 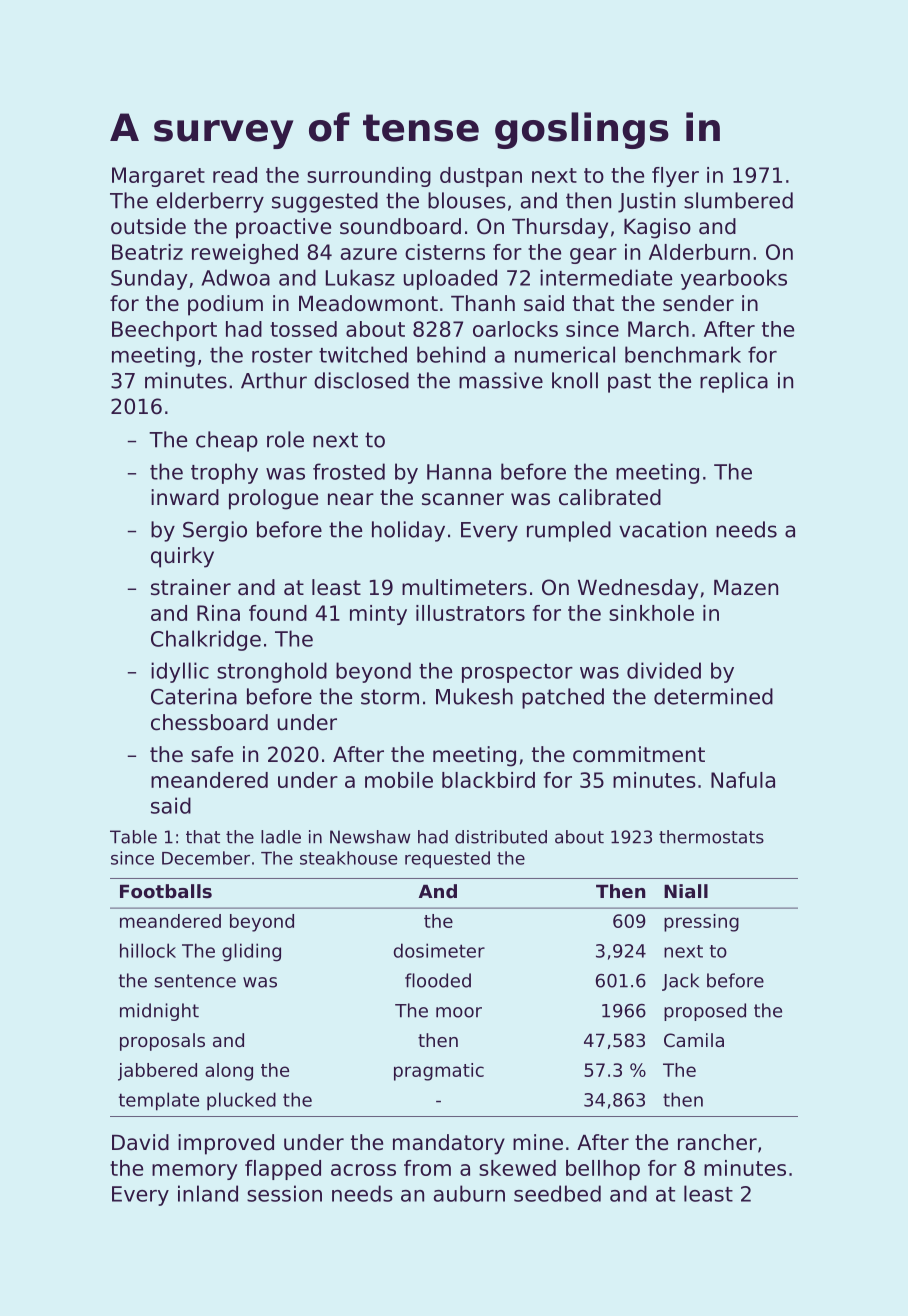 I want to click on commitment, so click(x=639, y=754).
